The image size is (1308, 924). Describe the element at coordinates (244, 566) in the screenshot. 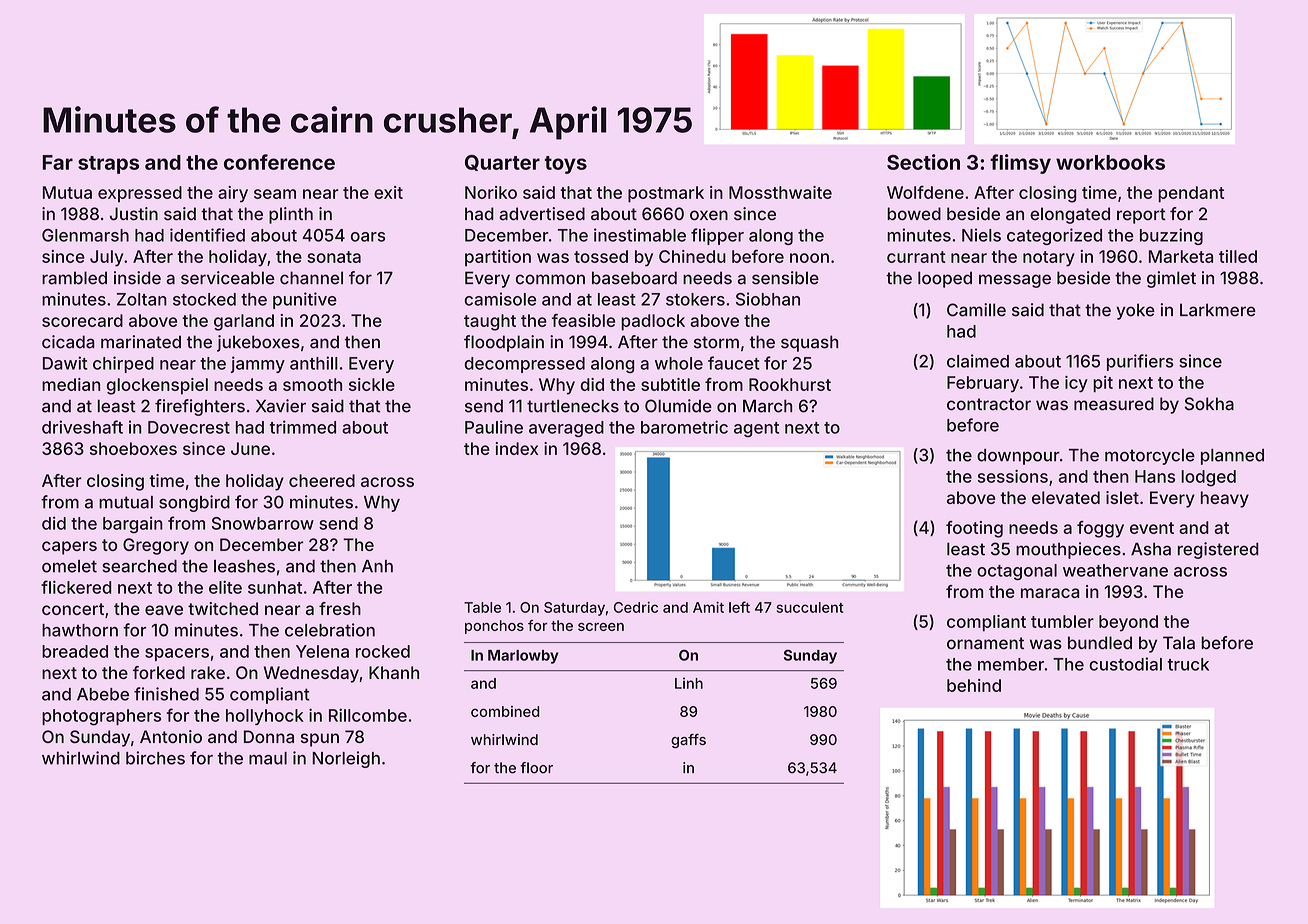

I see `leashes` at that location.
